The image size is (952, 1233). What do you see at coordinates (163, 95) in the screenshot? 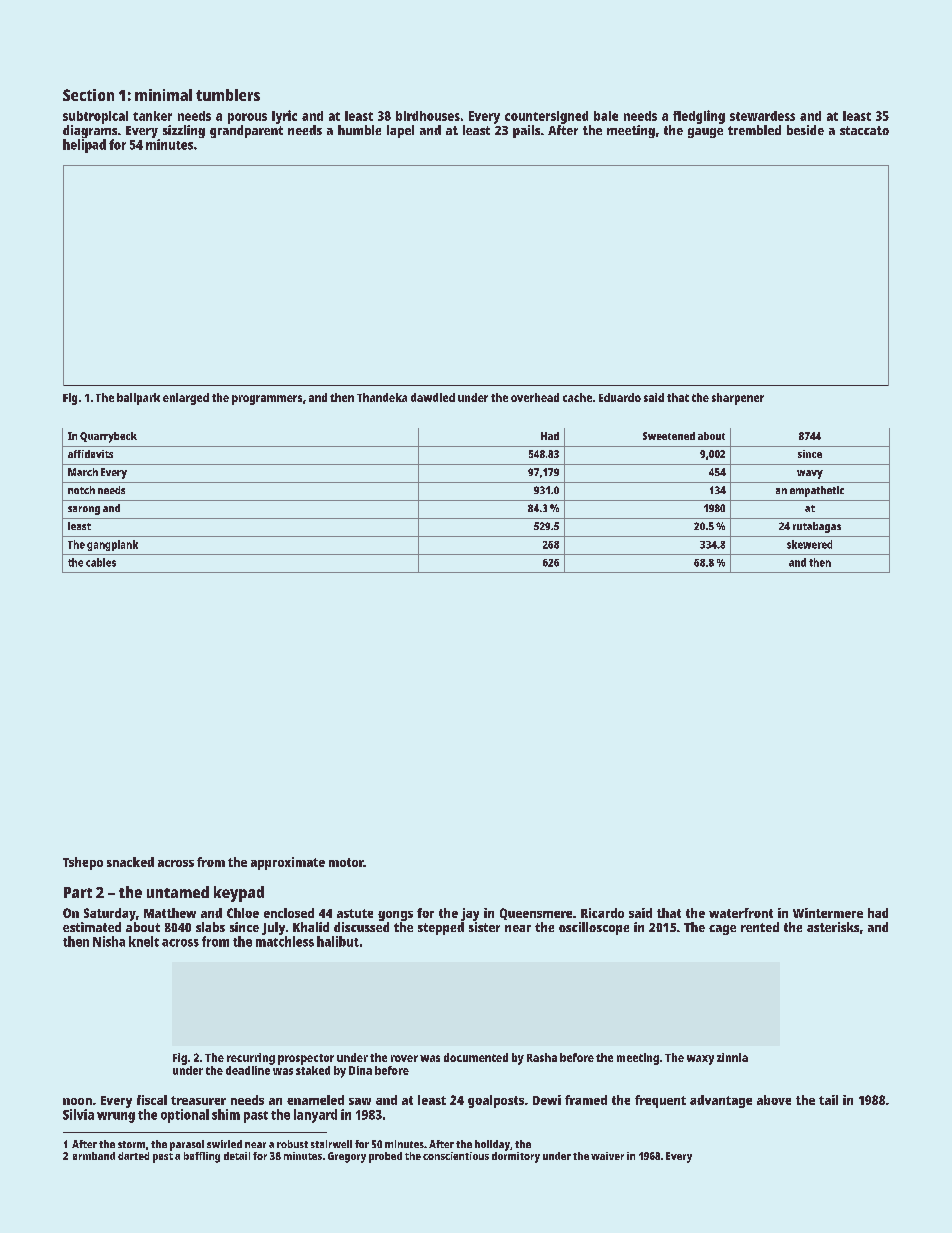
I see `minimal` at bounding box center [163, 95].
